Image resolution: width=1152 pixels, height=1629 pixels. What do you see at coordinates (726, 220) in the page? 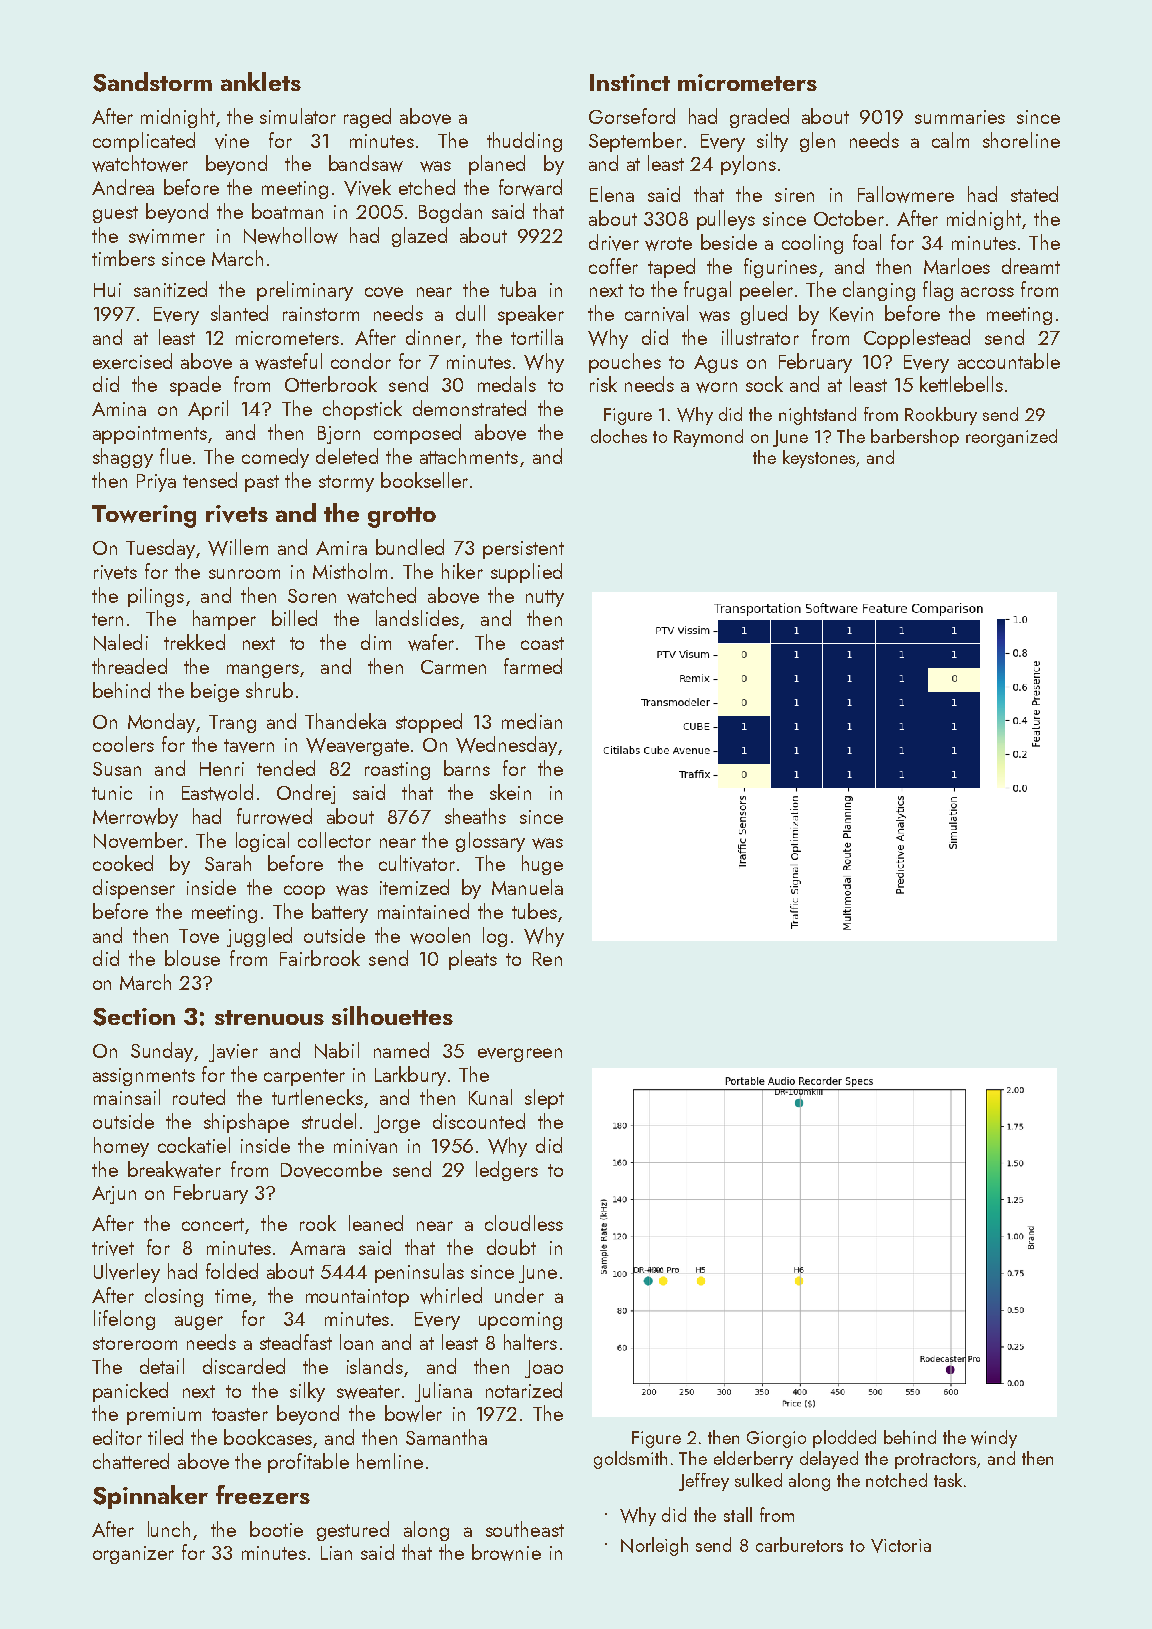
I see `pulleys` at bounding box center [726, 220].
